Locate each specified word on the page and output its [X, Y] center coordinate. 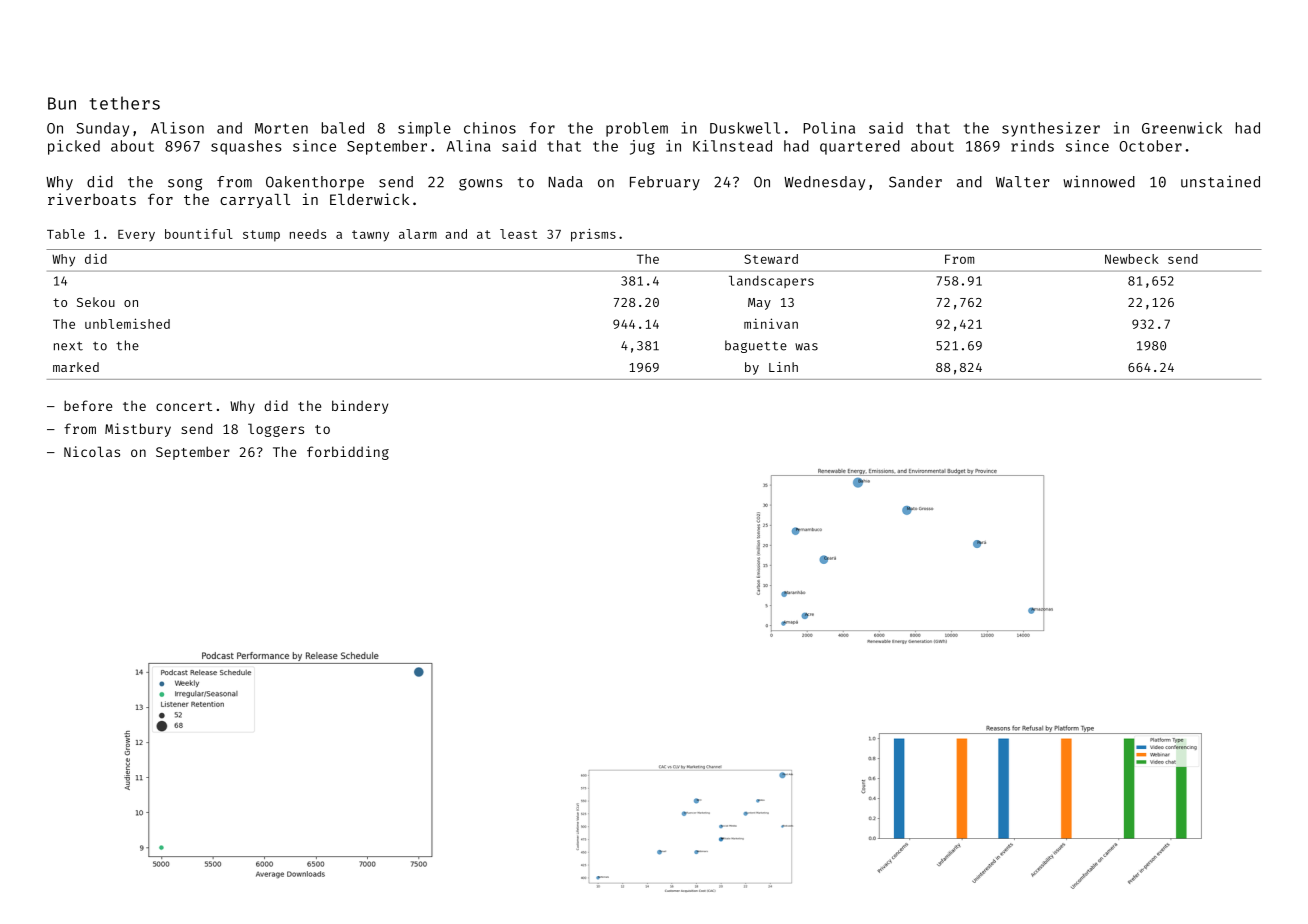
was [806, 347]
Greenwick [1182, 128]
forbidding [348, 453]
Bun [62, 103]
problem [637, 129]
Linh [783, 367]
